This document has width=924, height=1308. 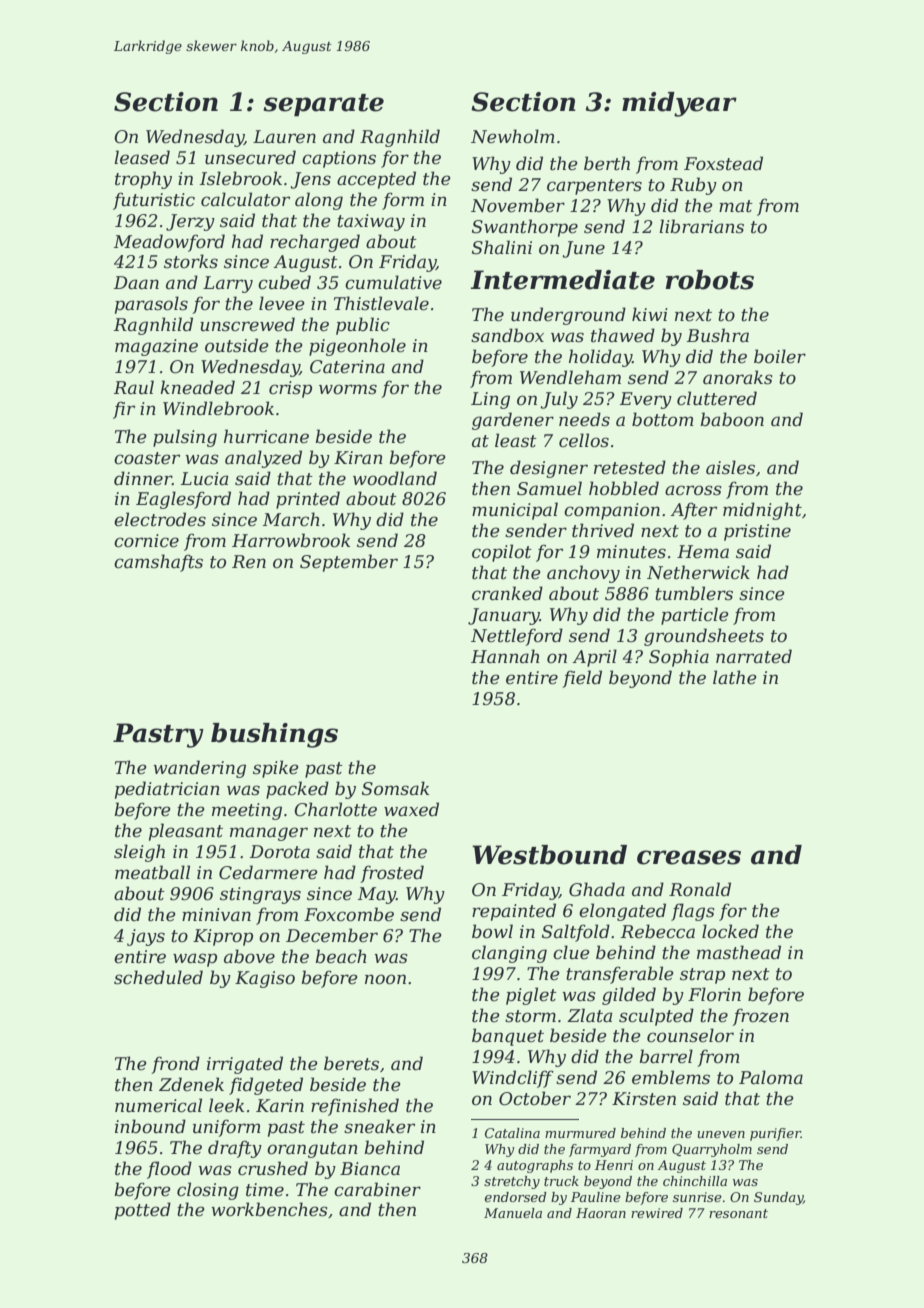 I want to click on separate, so click(x=323, y=105).
